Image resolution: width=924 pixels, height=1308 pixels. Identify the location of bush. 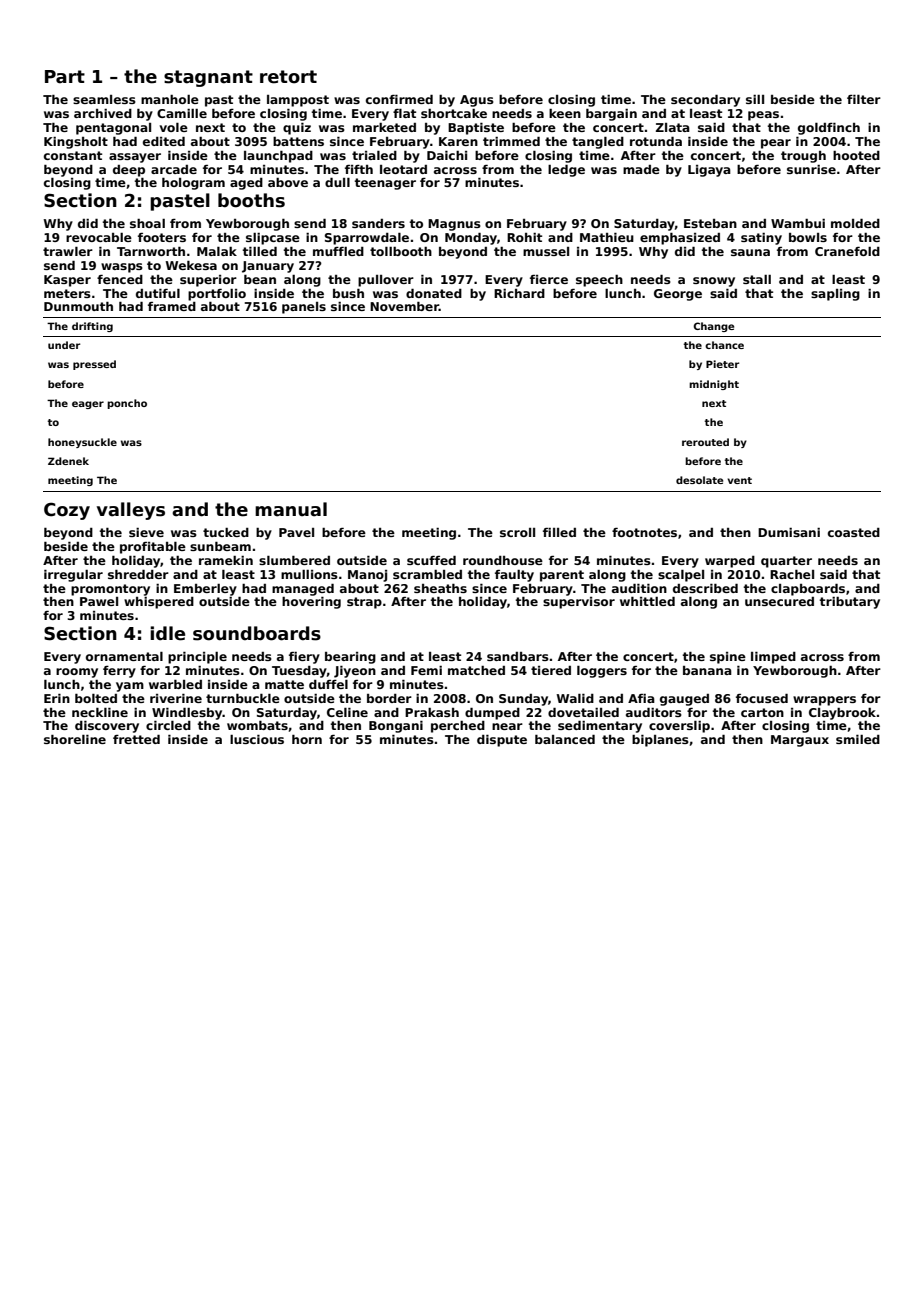
(348, 293).
